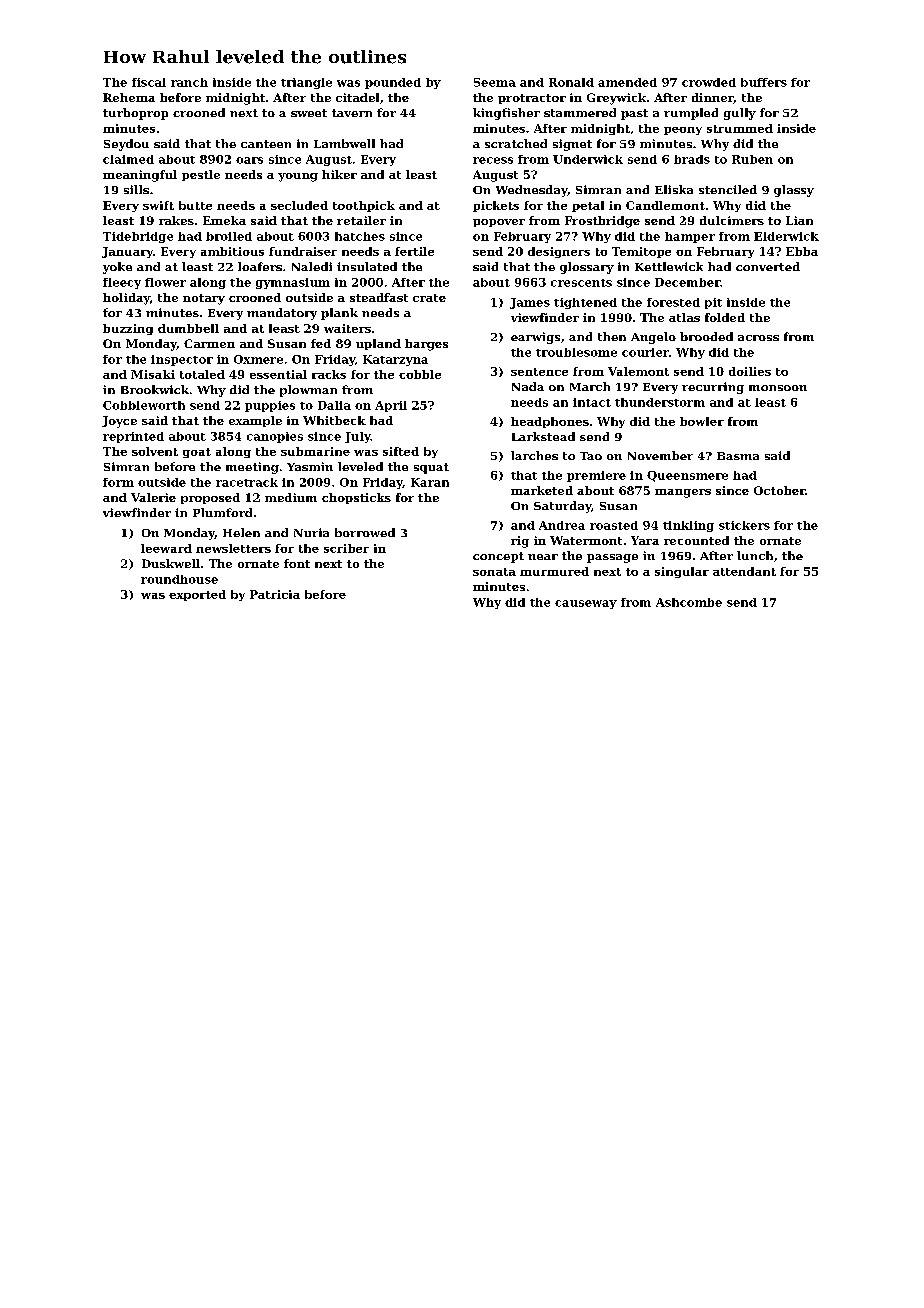  I want to click on Patricia, so click(275, 594).
